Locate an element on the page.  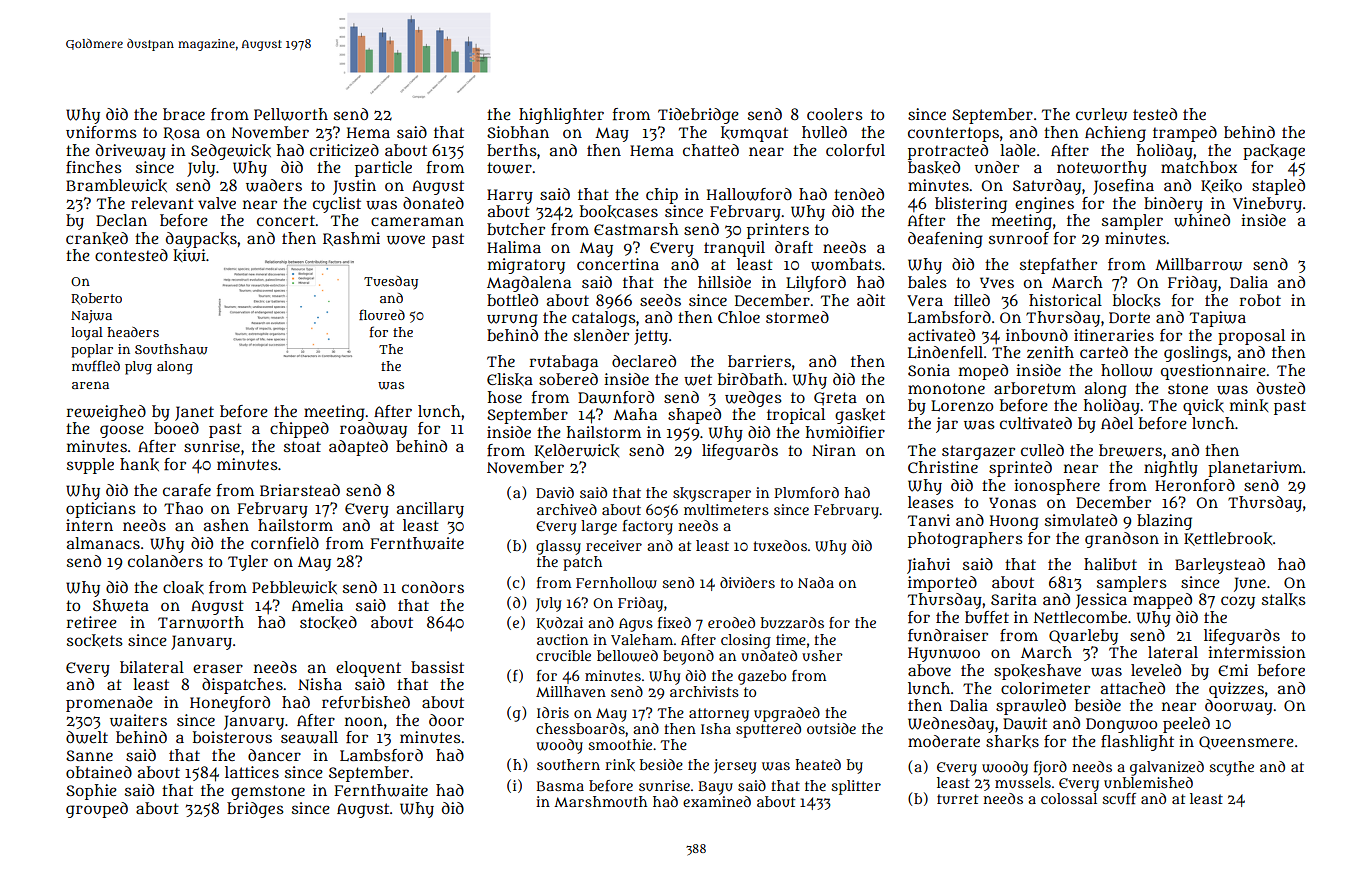
Hallowford is located at coordinates (749, 194).
